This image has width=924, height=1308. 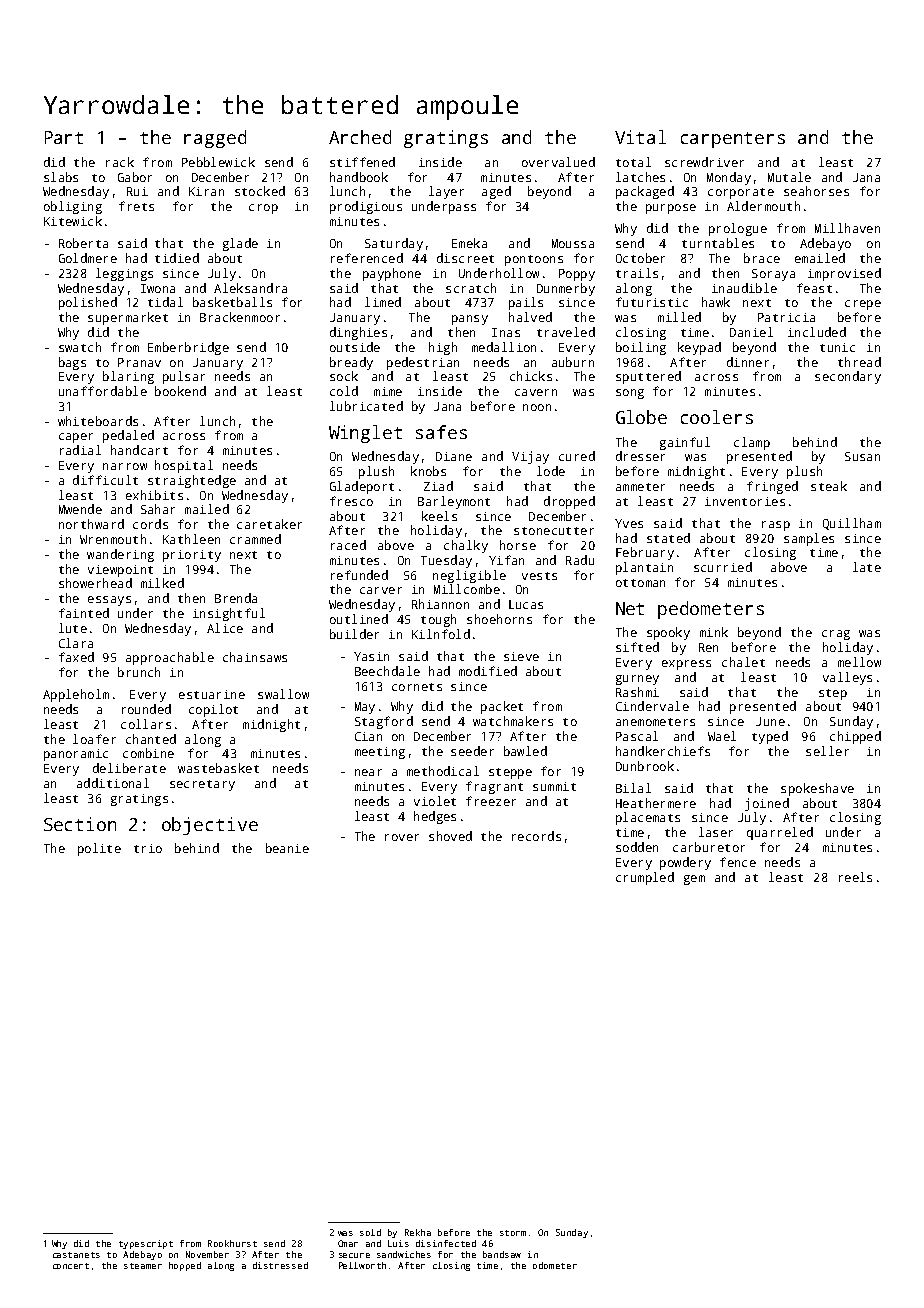 I want to click on bandsaw, so click(x=502, y=1254).
